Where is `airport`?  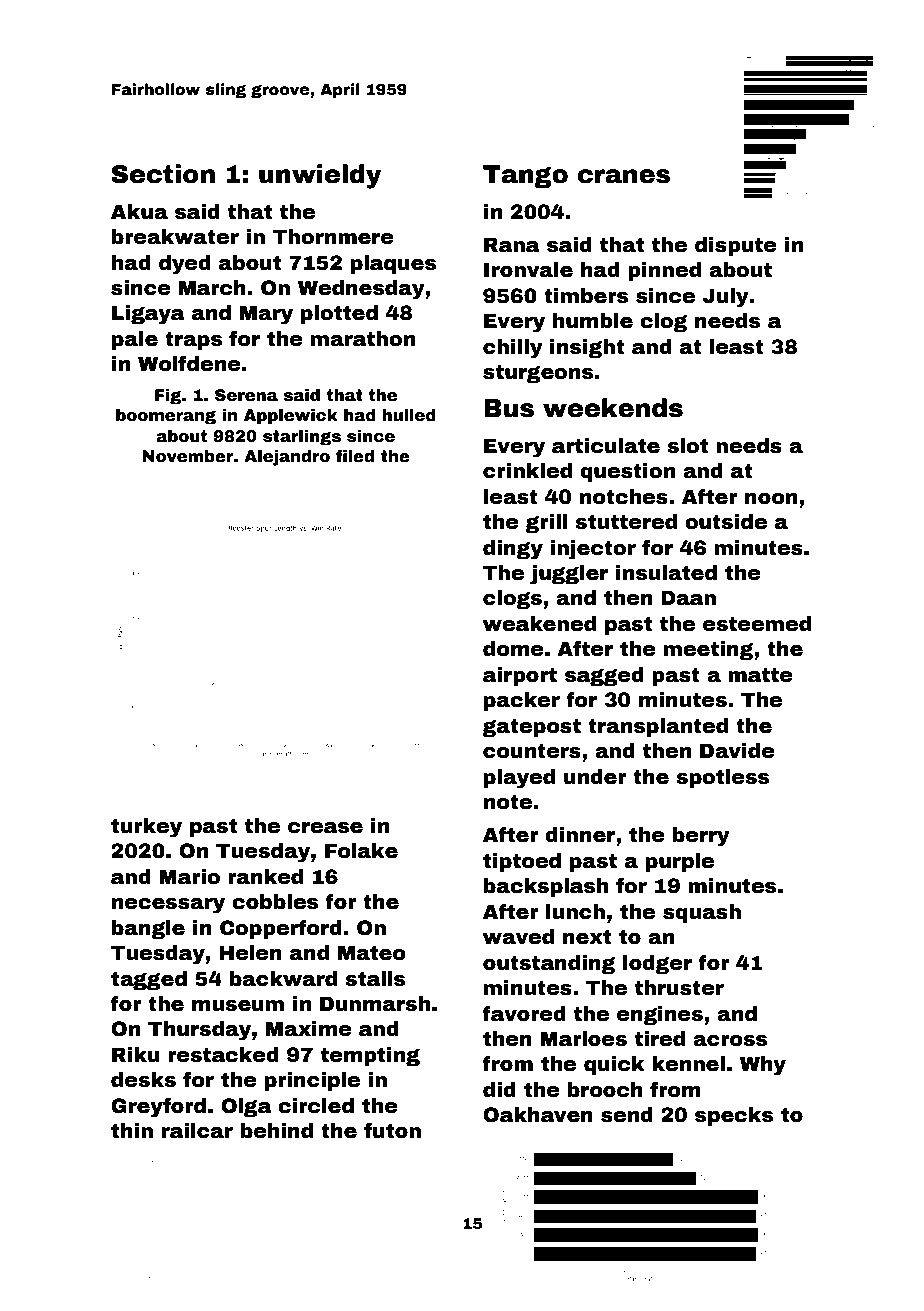
airport is located at coordinates (520, 676).
